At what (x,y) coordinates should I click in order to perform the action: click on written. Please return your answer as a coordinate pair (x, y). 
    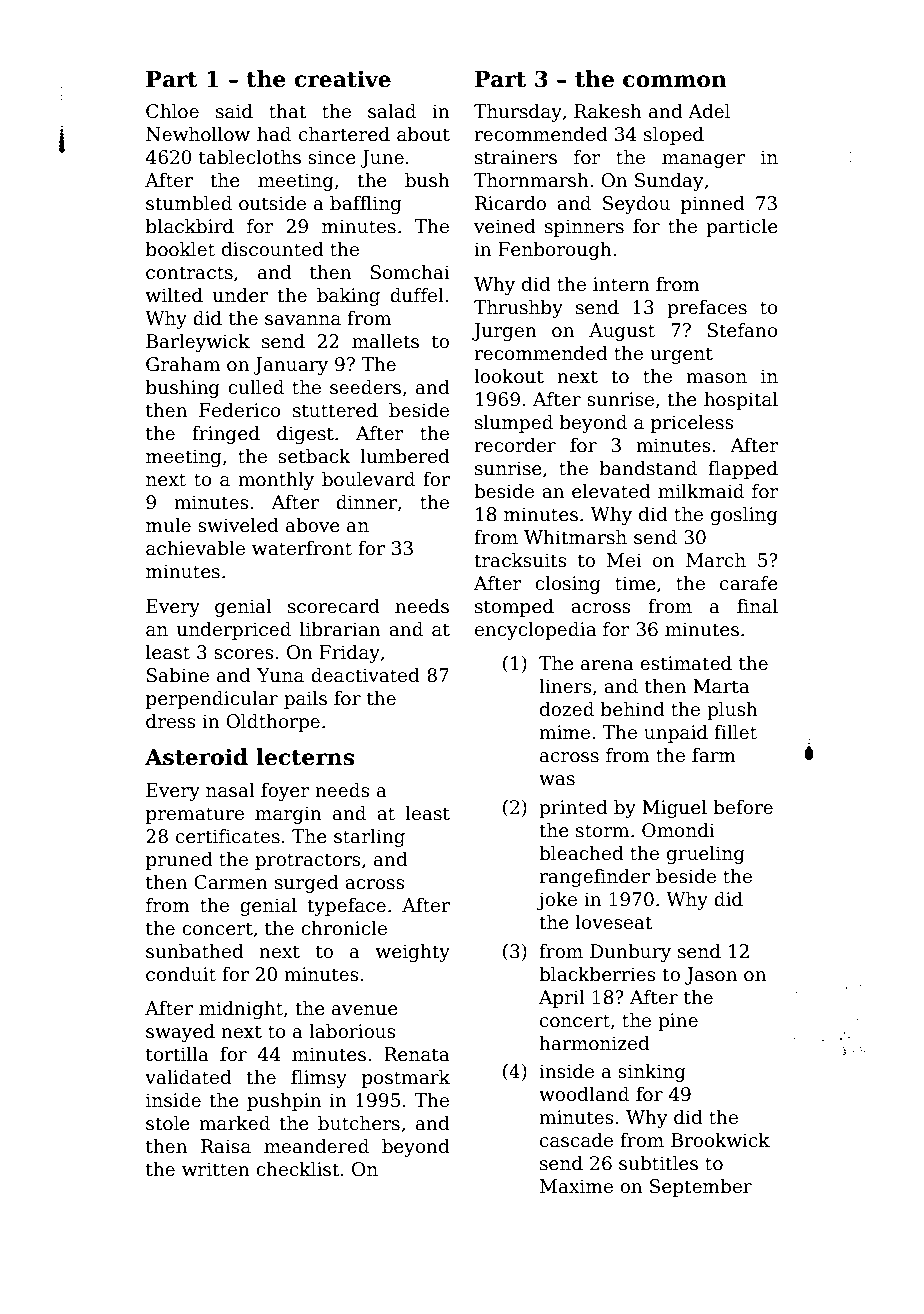
    Looking at the image, I should click on (216, 1169).
